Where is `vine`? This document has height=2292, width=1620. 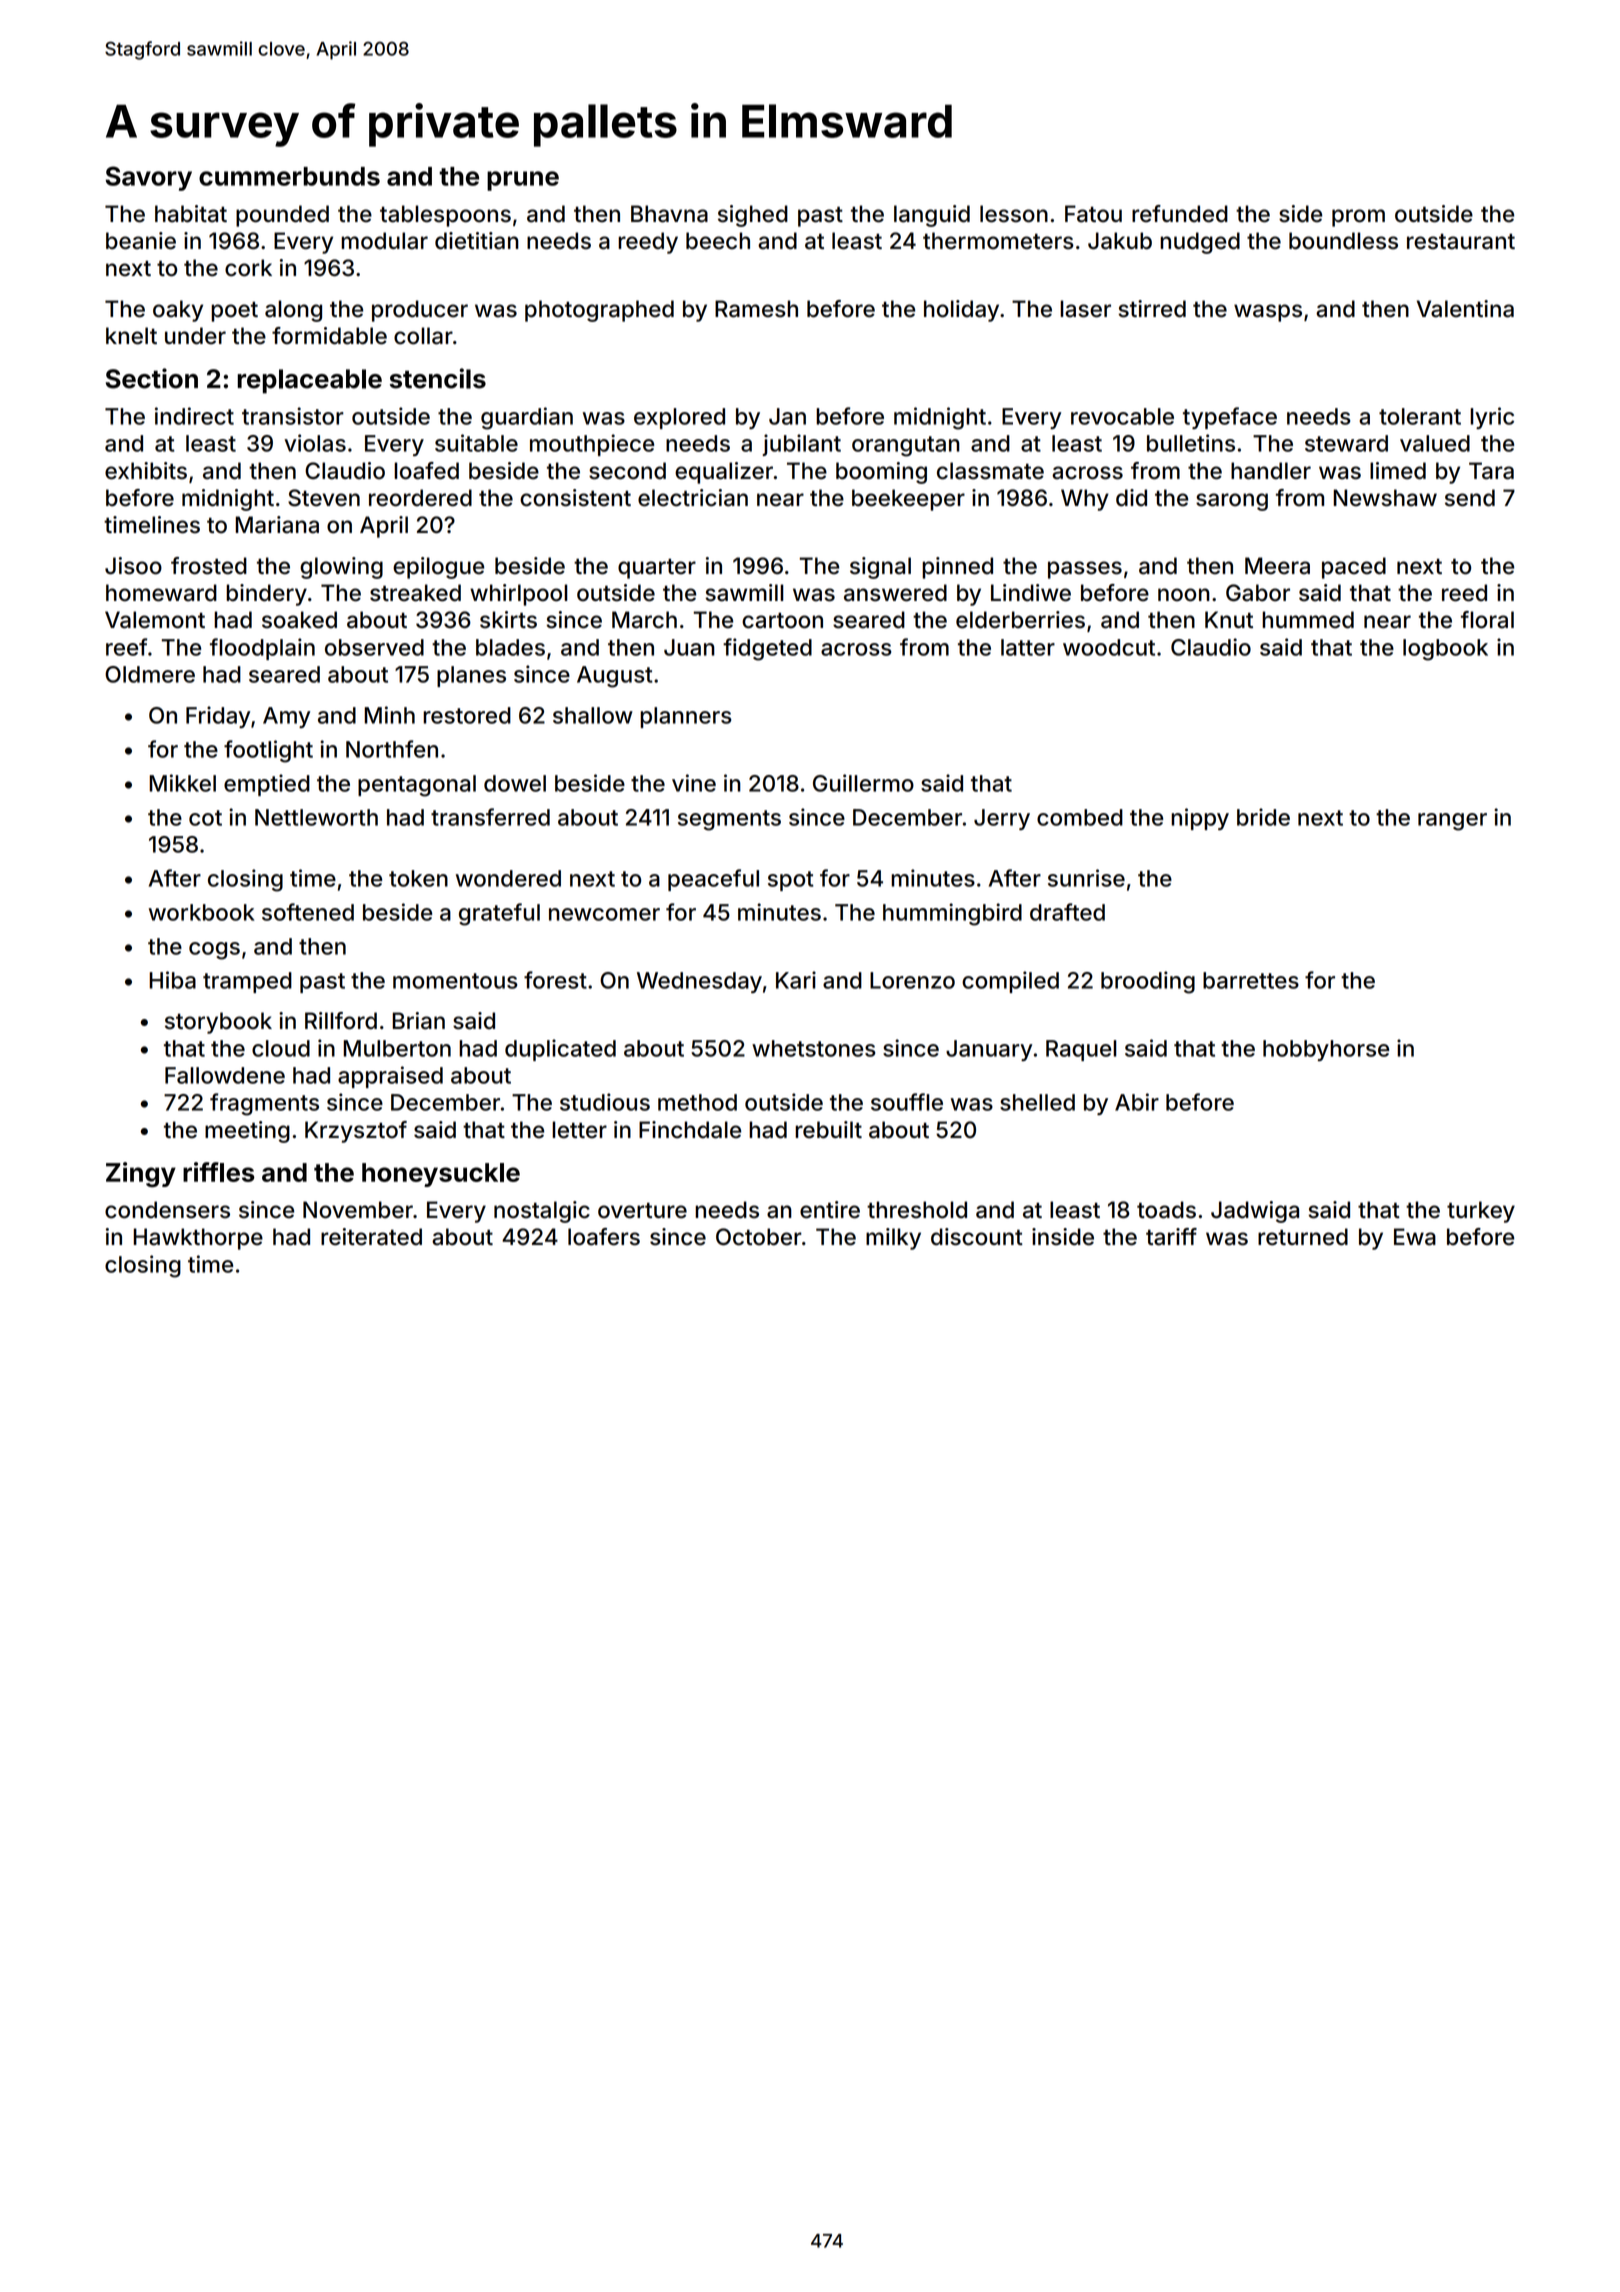
vine is located at coordinates (694, 783).
